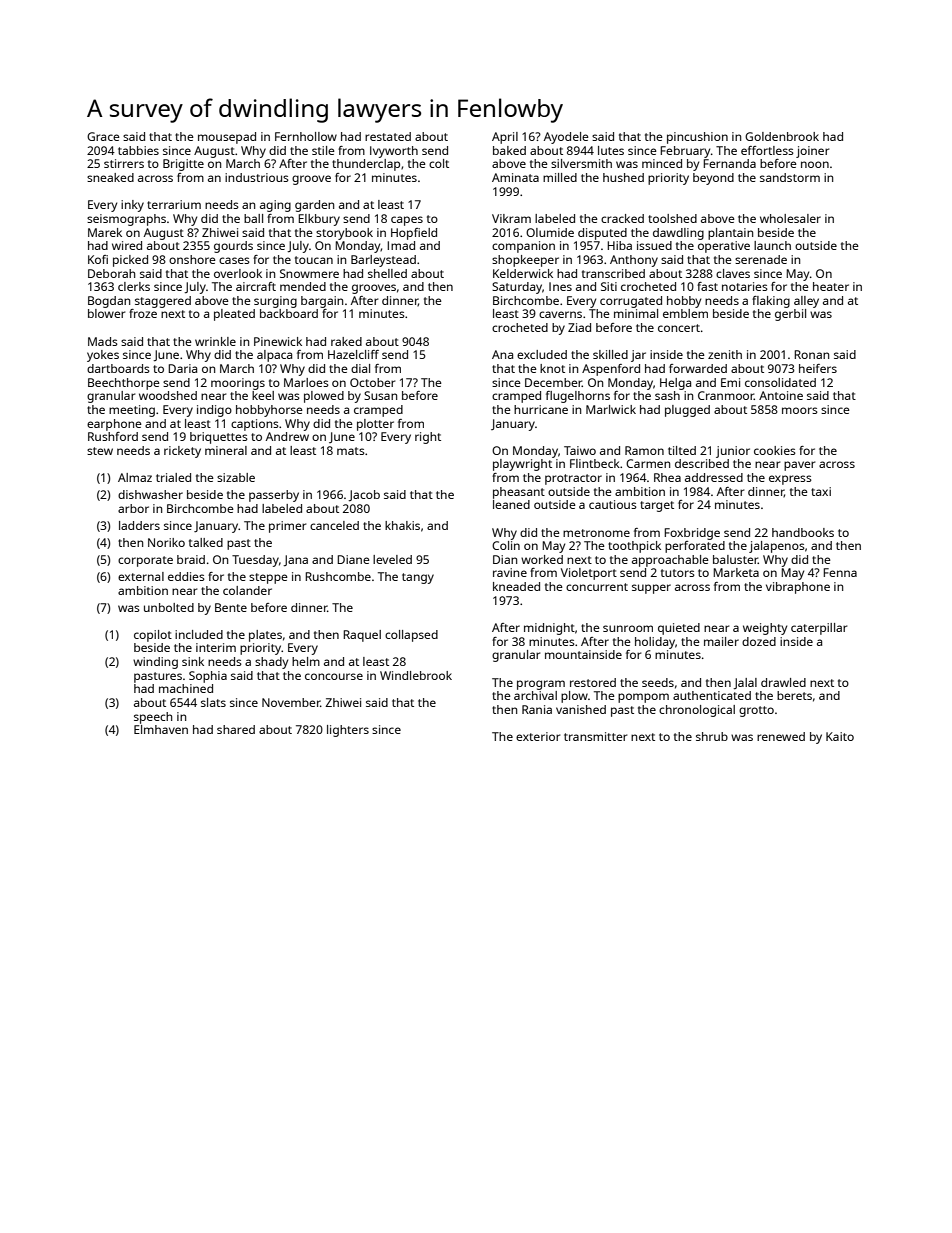 The width and height of the screenshot is (952, 1233). I want to click on Ayodele, so click(566, 138).
